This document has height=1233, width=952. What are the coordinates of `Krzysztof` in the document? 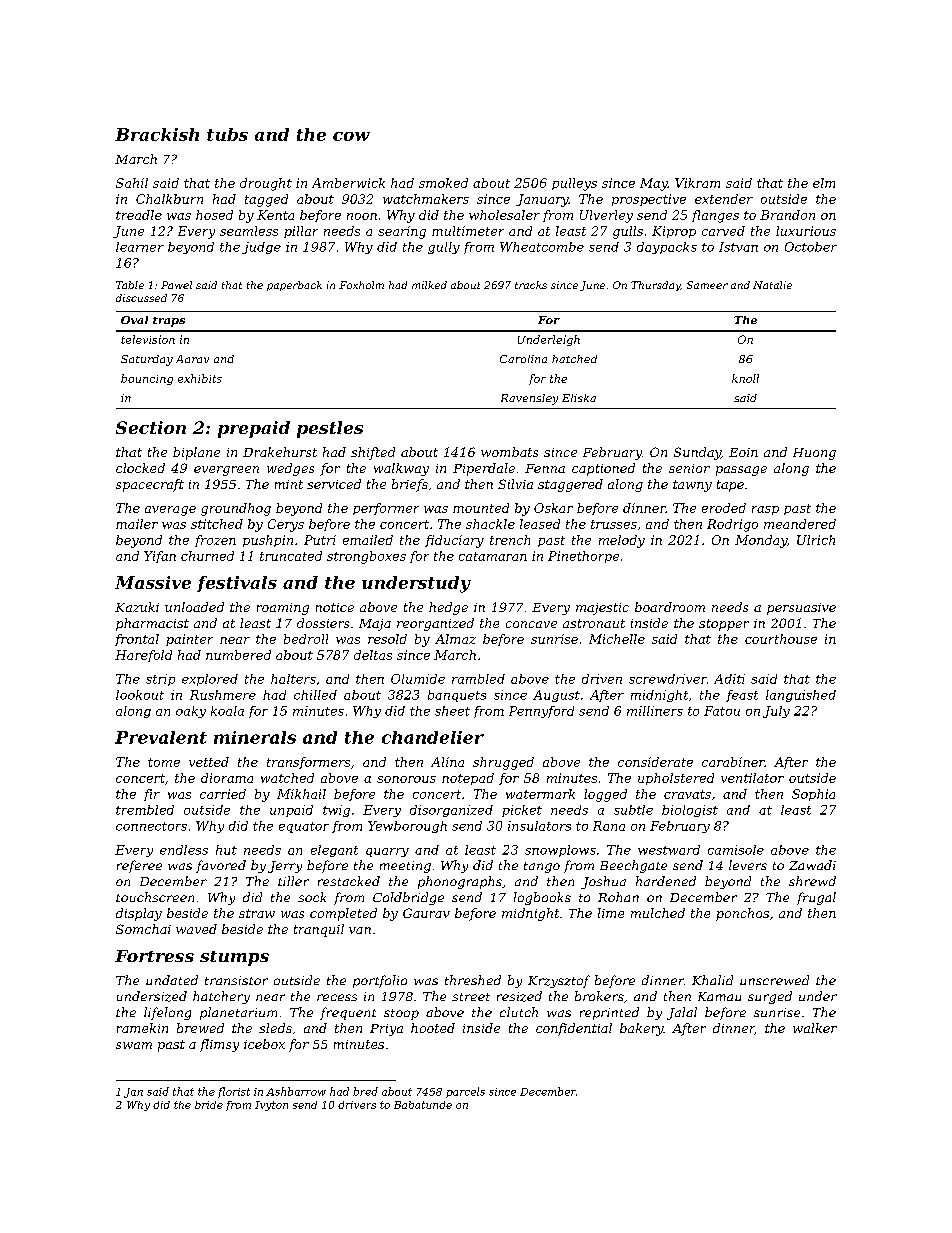 It's located at (559, 981).
